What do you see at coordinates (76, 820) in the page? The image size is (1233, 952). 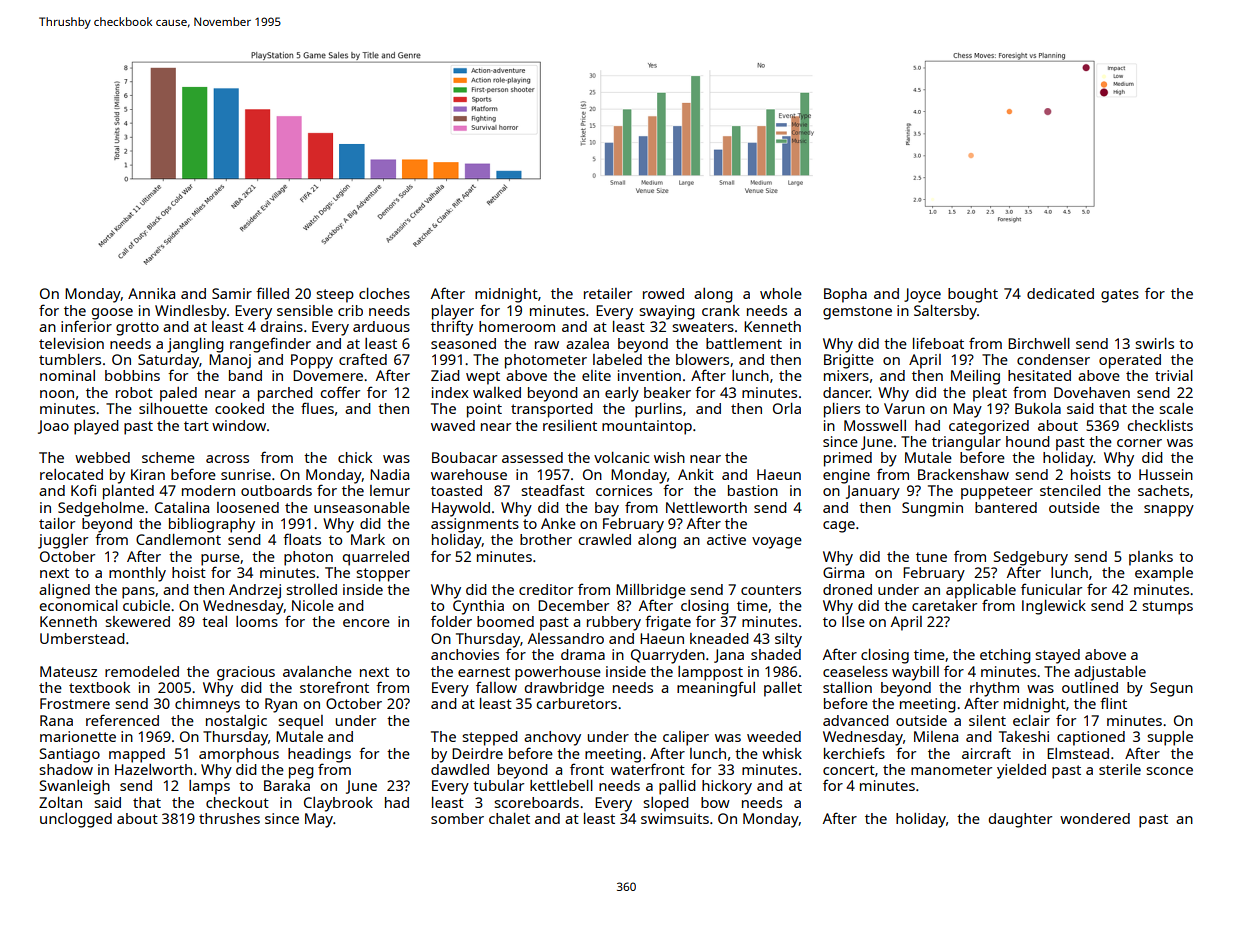 I see `unclogged` at bounding box center [76, 820].
